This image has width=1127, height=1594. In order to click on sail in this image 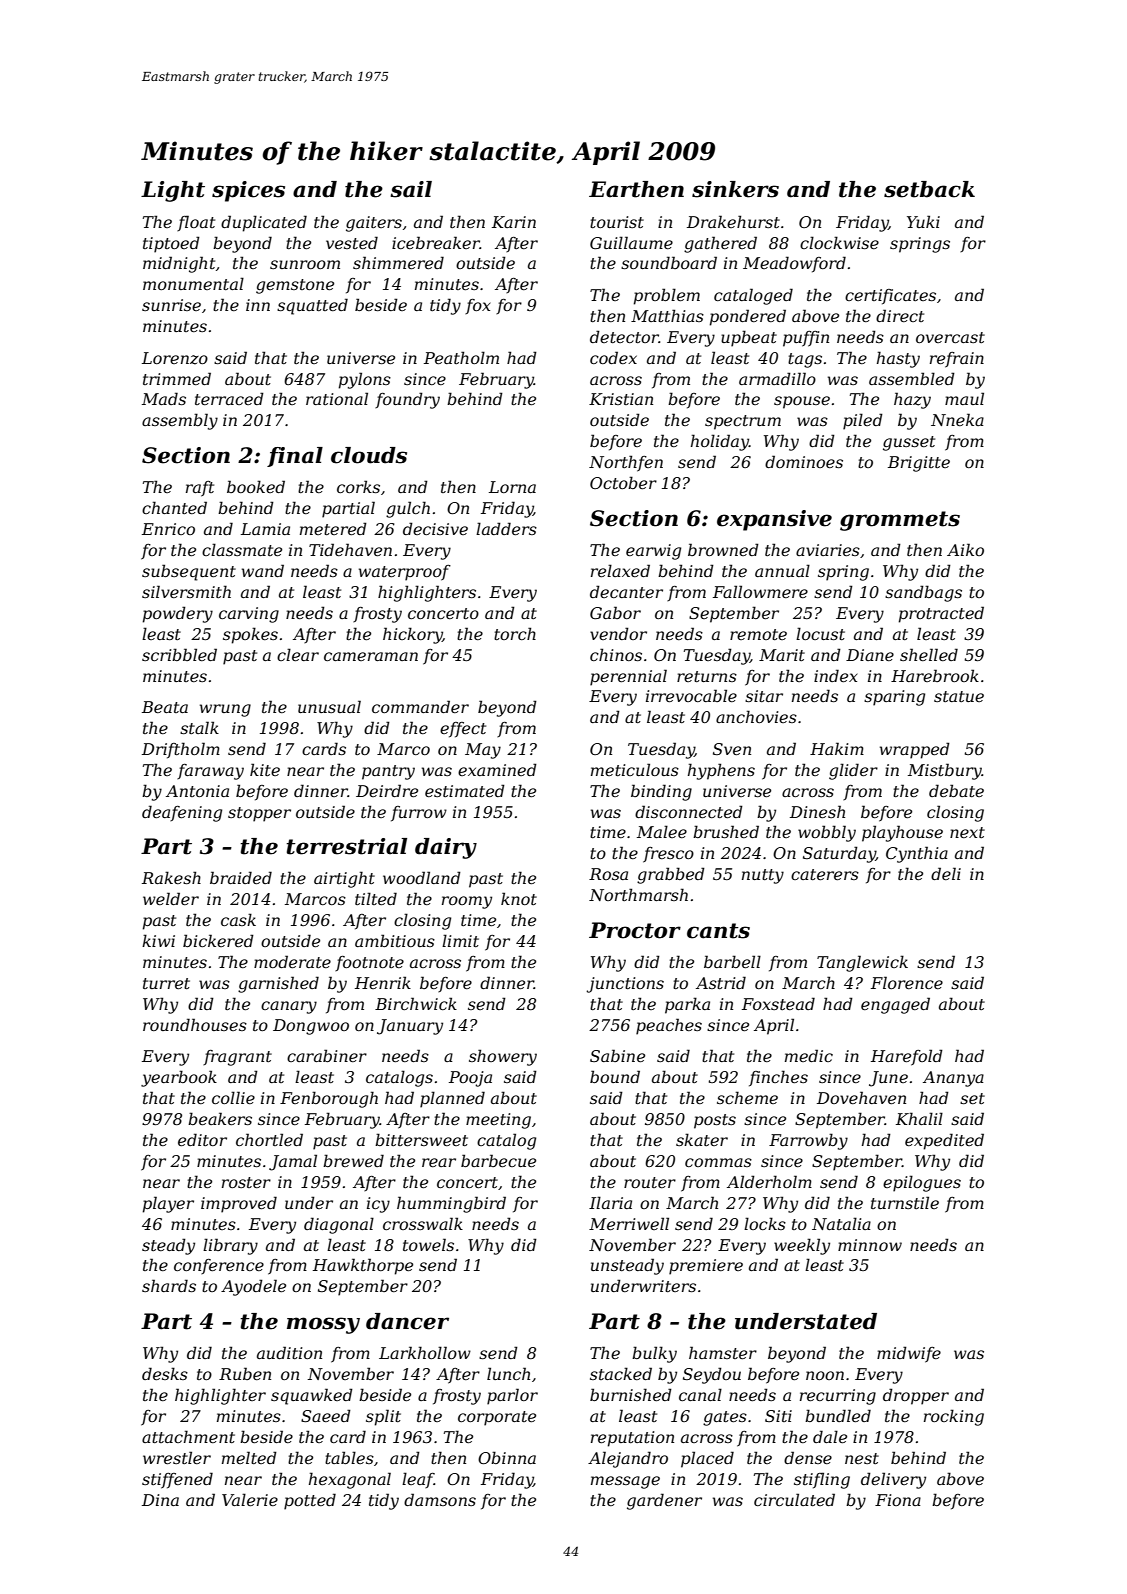, I will do `click(411, 189)`.
